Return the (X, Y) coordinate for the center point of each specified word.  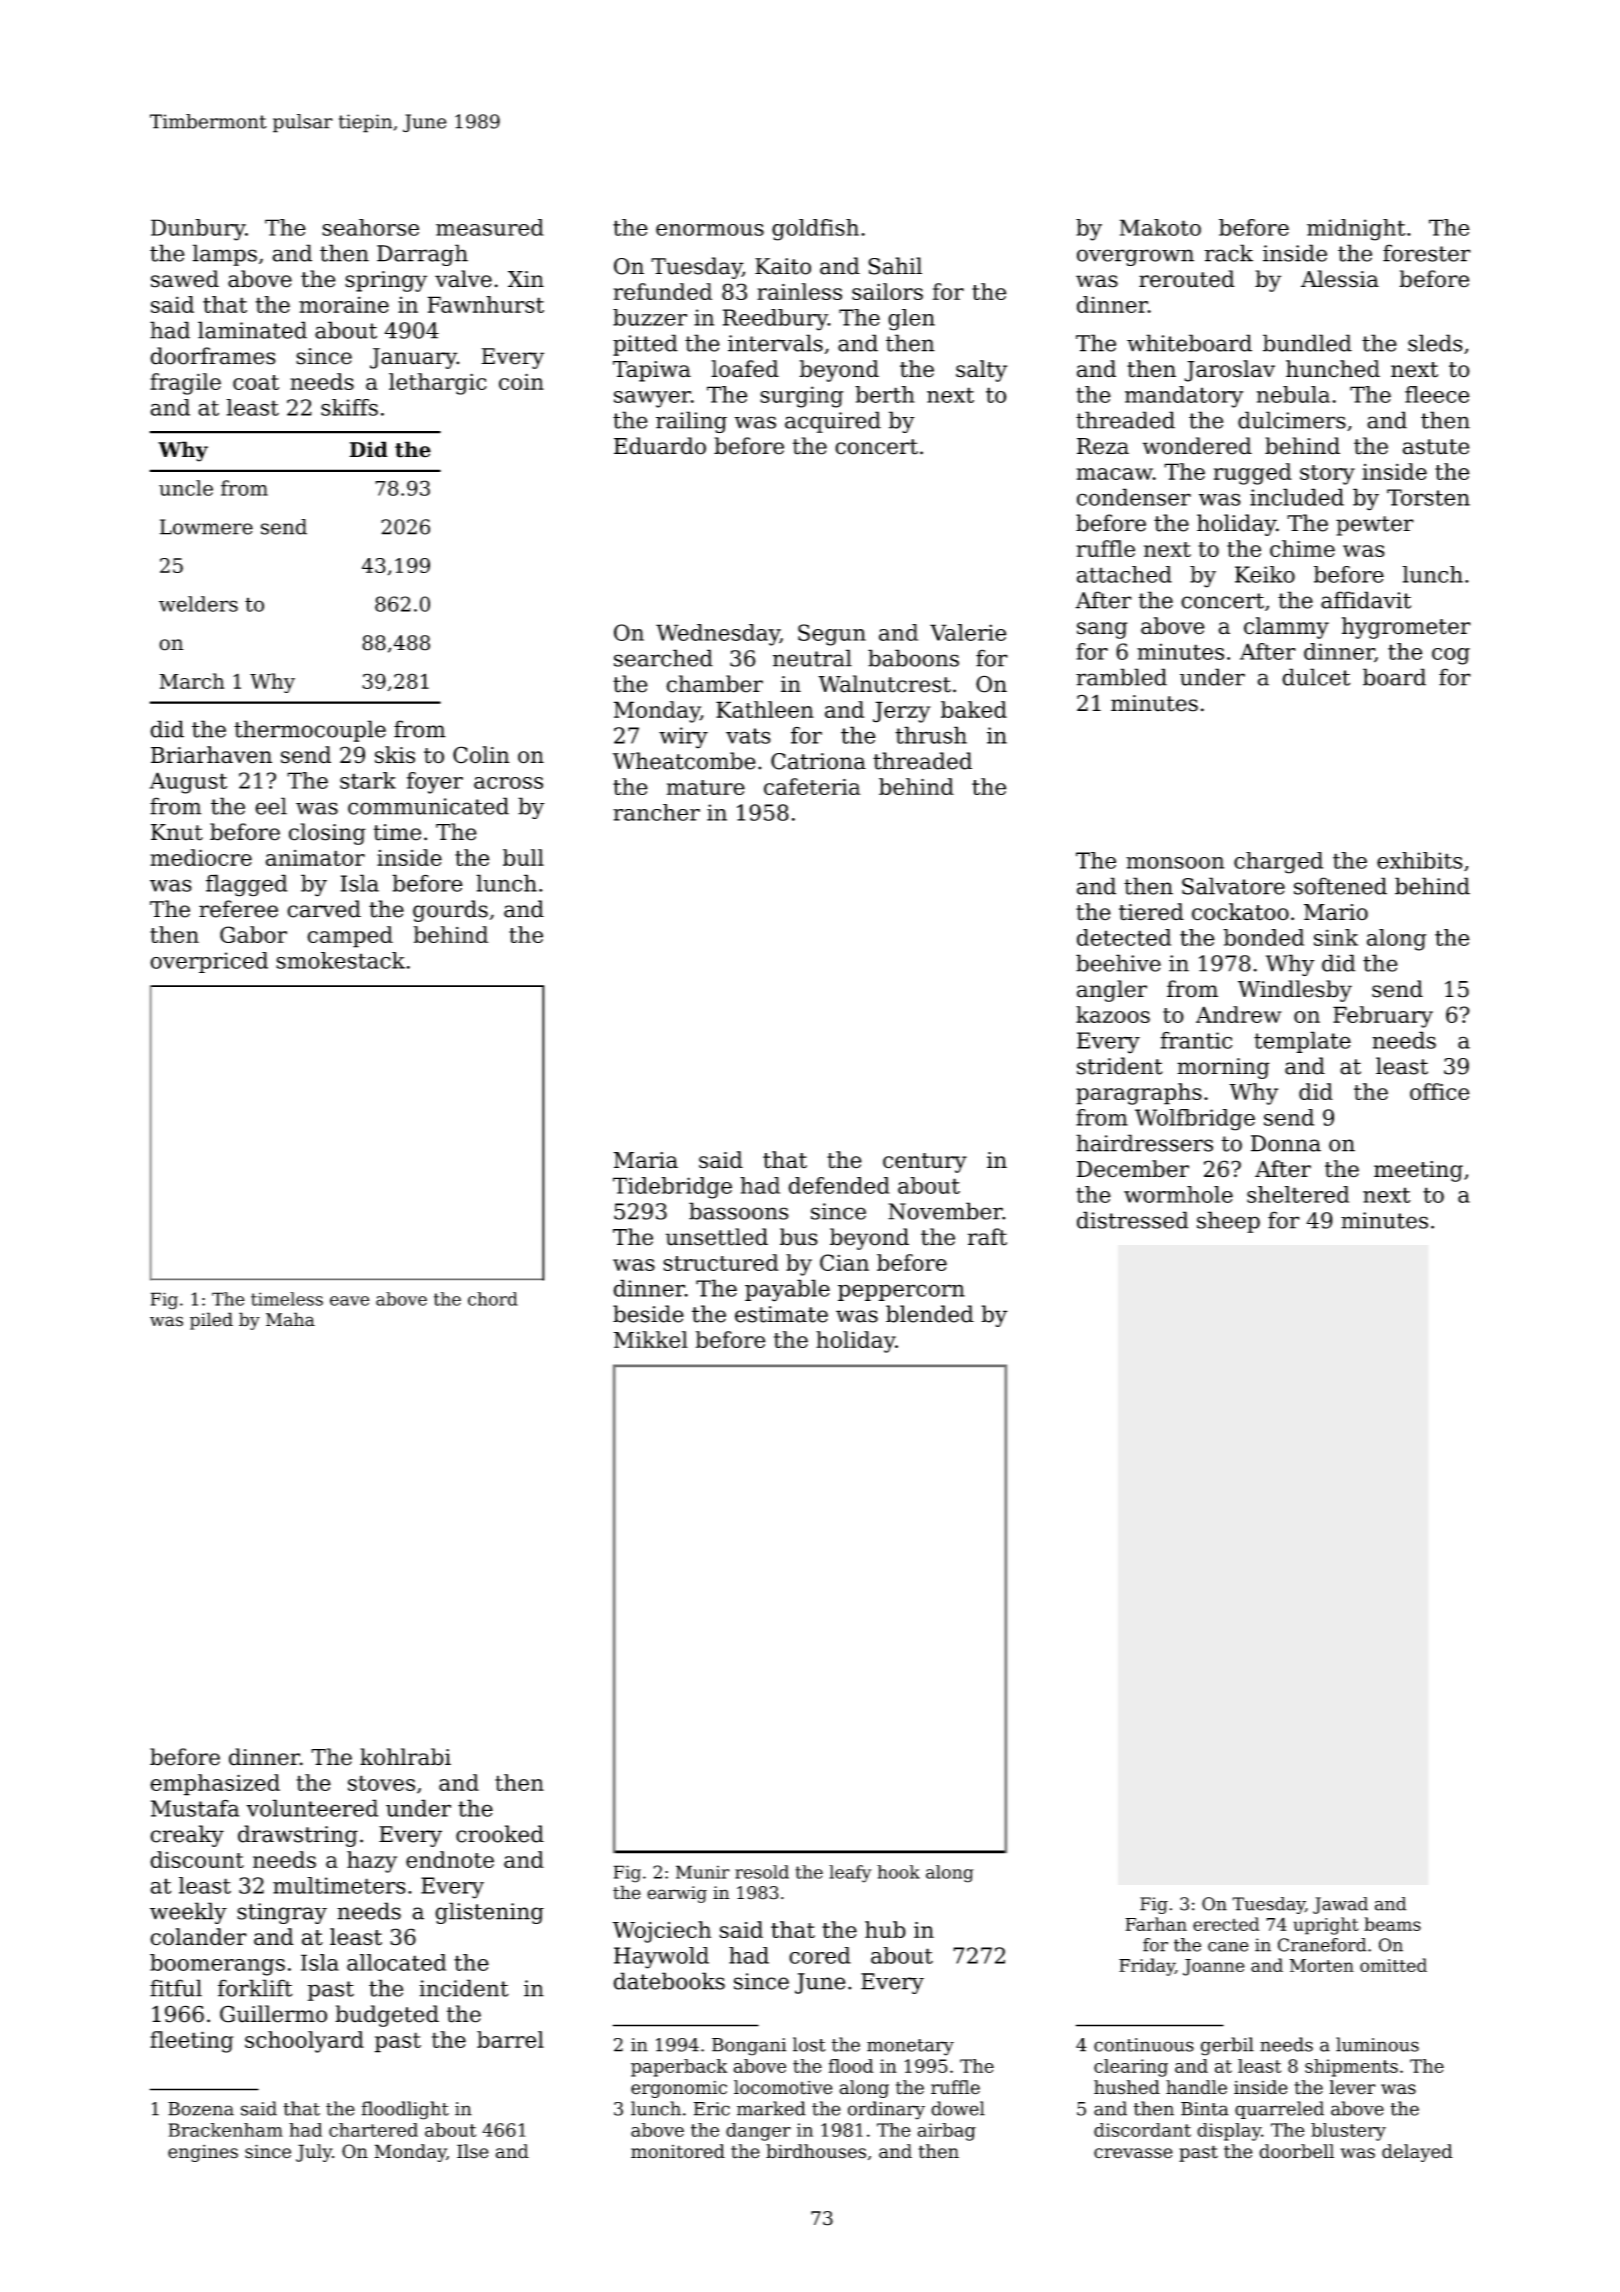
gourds (450, 911)
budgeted (387, 2016)
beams (1392, 1924)
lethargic (438, 384)
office (1439, 1091)
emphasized (215, 1785)
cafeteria (812, 786)
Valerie (968, 632)
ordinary (886, 2110)
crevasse (1133, 2153)
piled (211, 1321)
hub (885, 1929)
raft (987, 1237)
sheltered (1298, 1194)
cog (1451, 656)
